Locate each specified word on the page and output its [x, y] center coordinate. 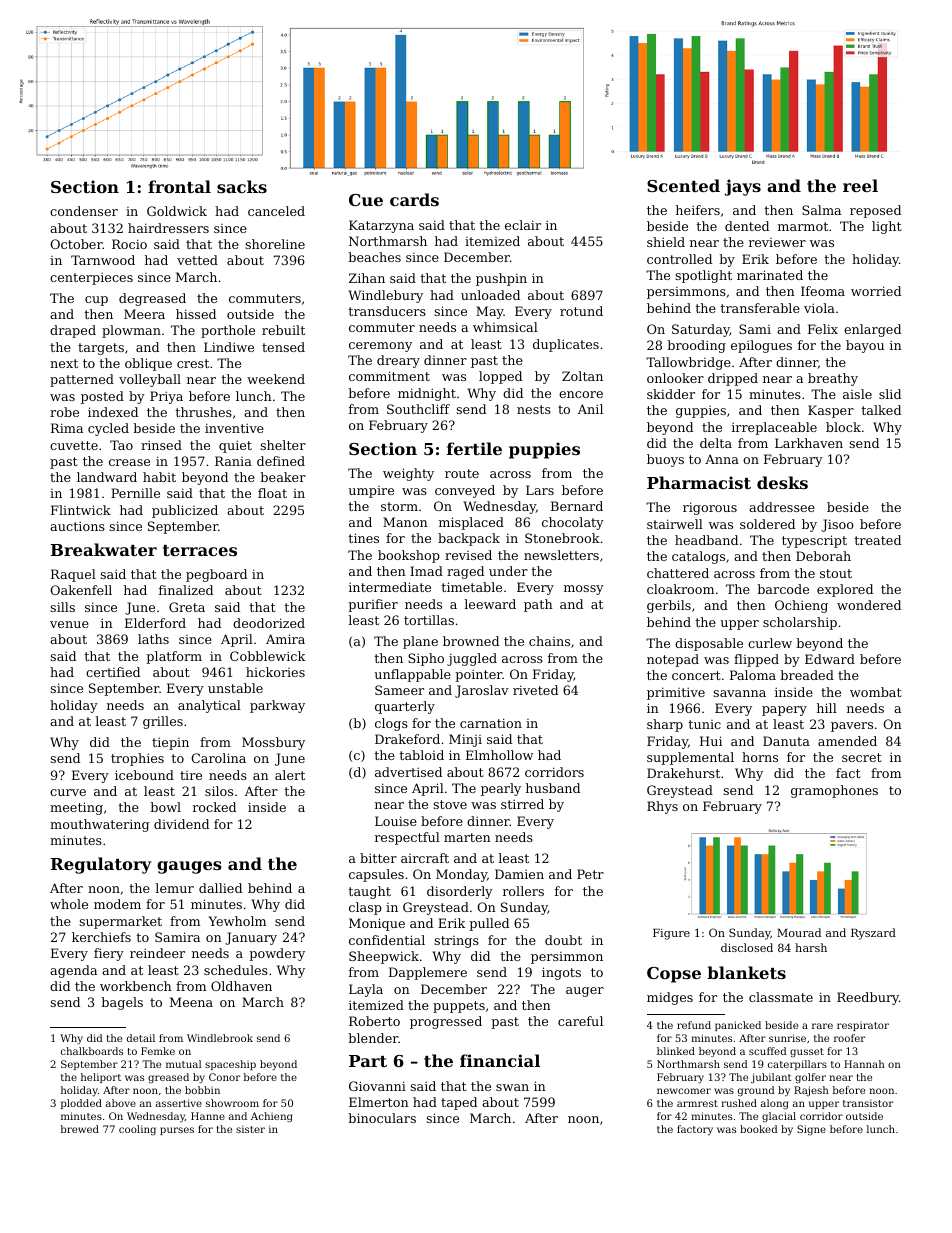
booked [759, 1129]
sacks [242, 186]
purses [177, 1131]
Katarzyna [381, 226]
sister [250, 1129]
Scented [683, 185]
